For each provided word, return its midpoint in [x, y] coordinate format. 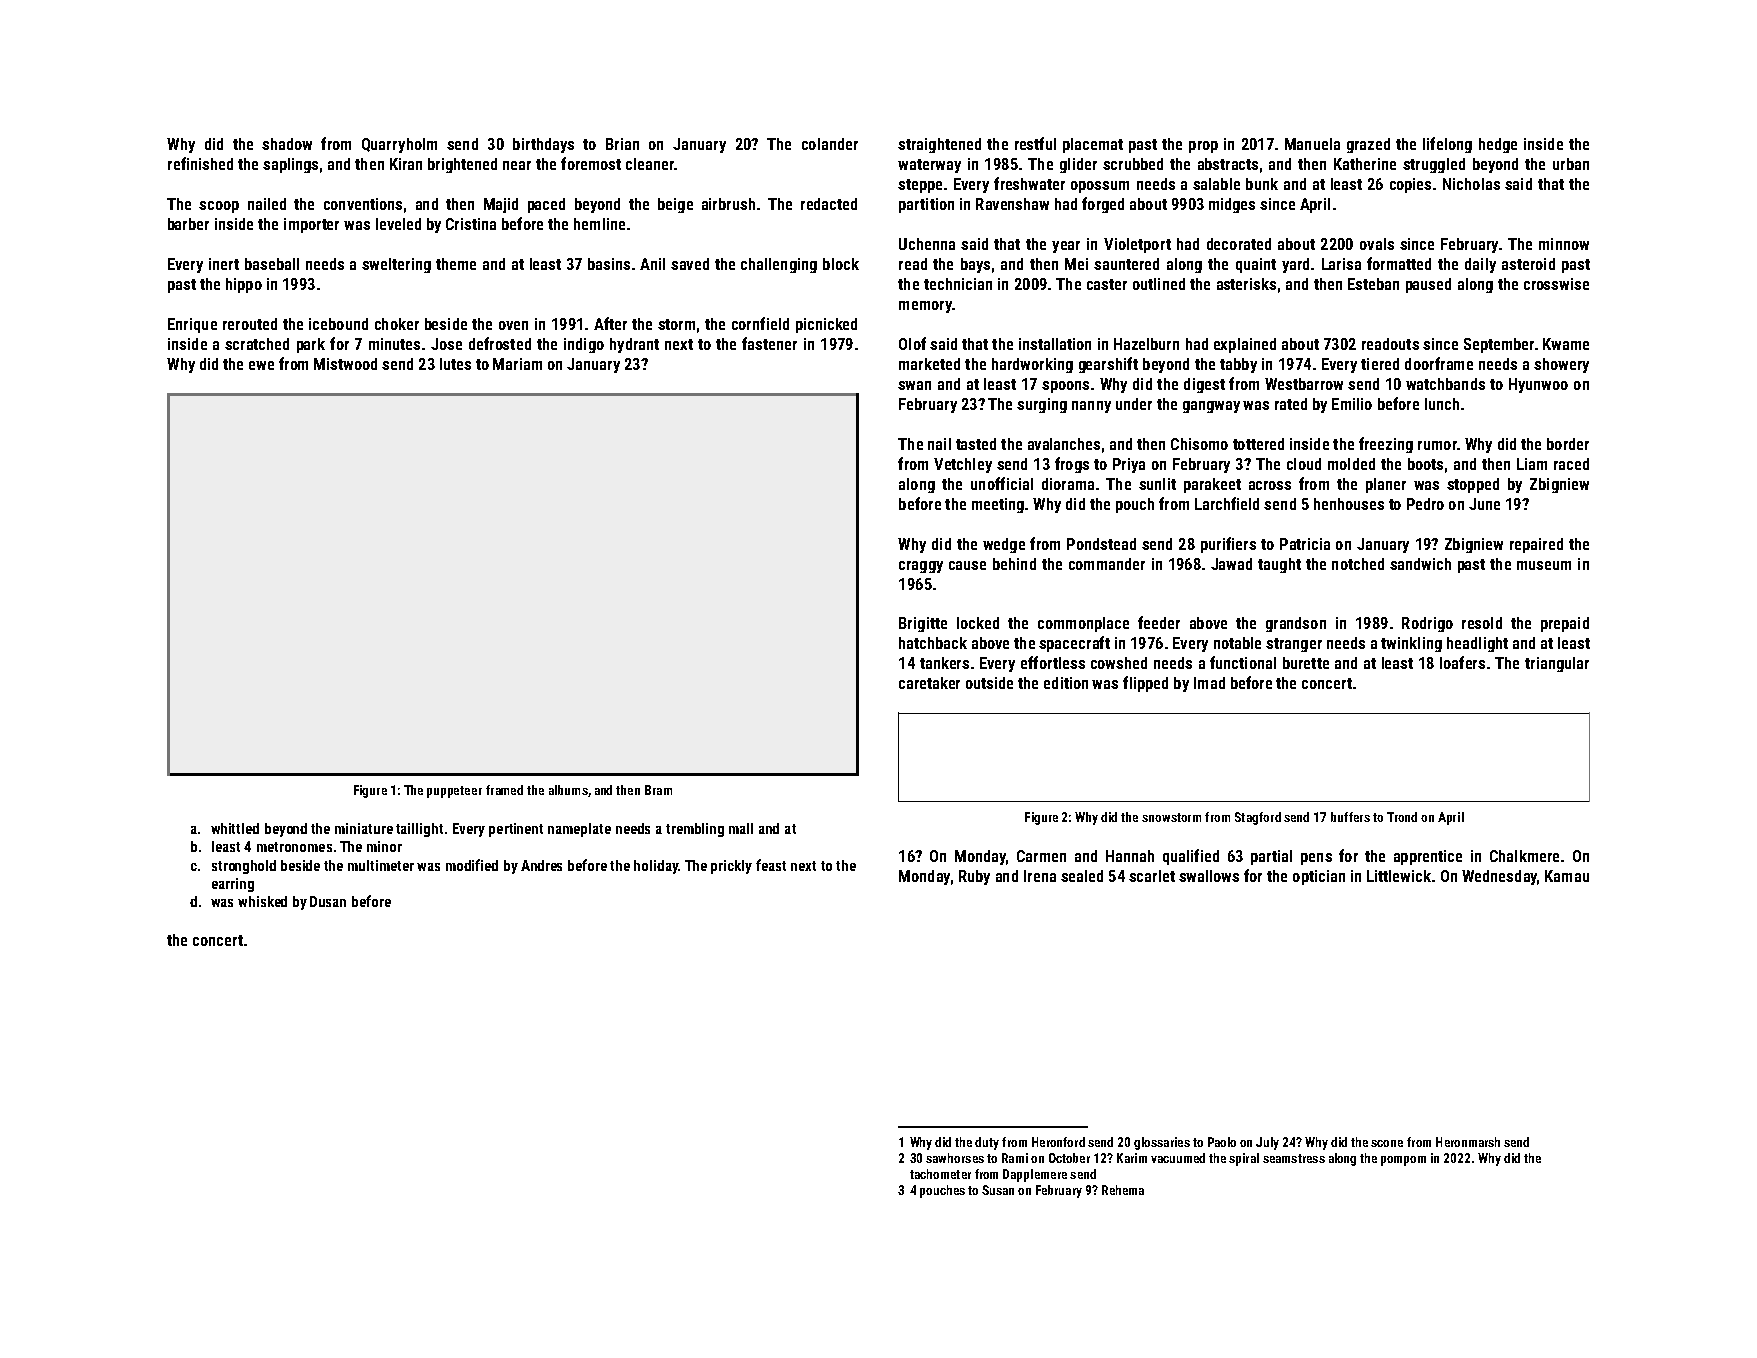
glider [1078, 165]
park [311, 345]
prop [1203, 147]
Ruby [974, 877]
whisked [262, 901]
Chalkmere [1524, 856]
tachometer [940, 1174]
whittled [235, 828]
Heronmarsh [1468, 1142]
